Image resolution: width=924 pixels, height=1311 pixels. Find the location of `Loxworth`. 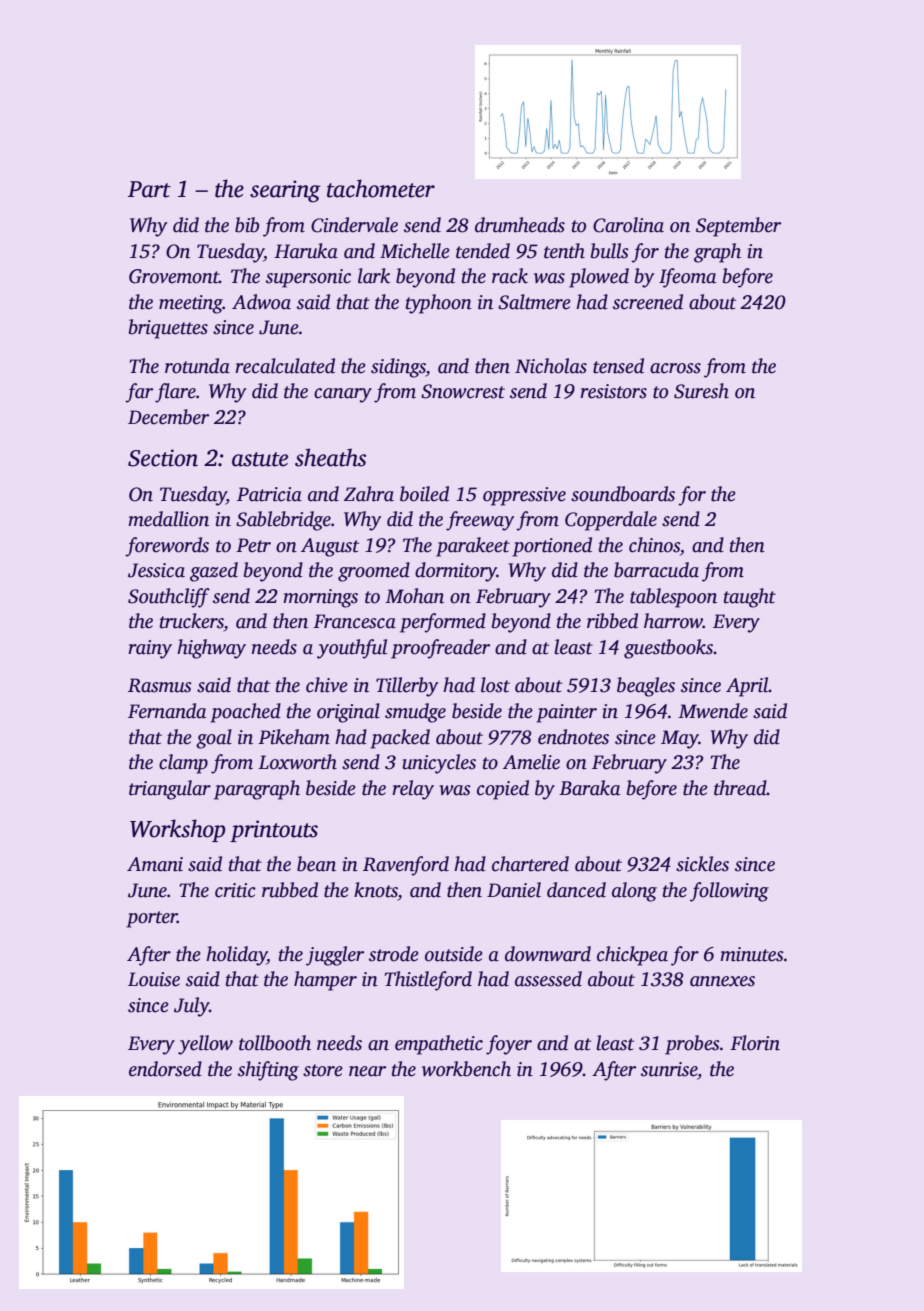

Loxworth is located at coordinates (297, 762).
